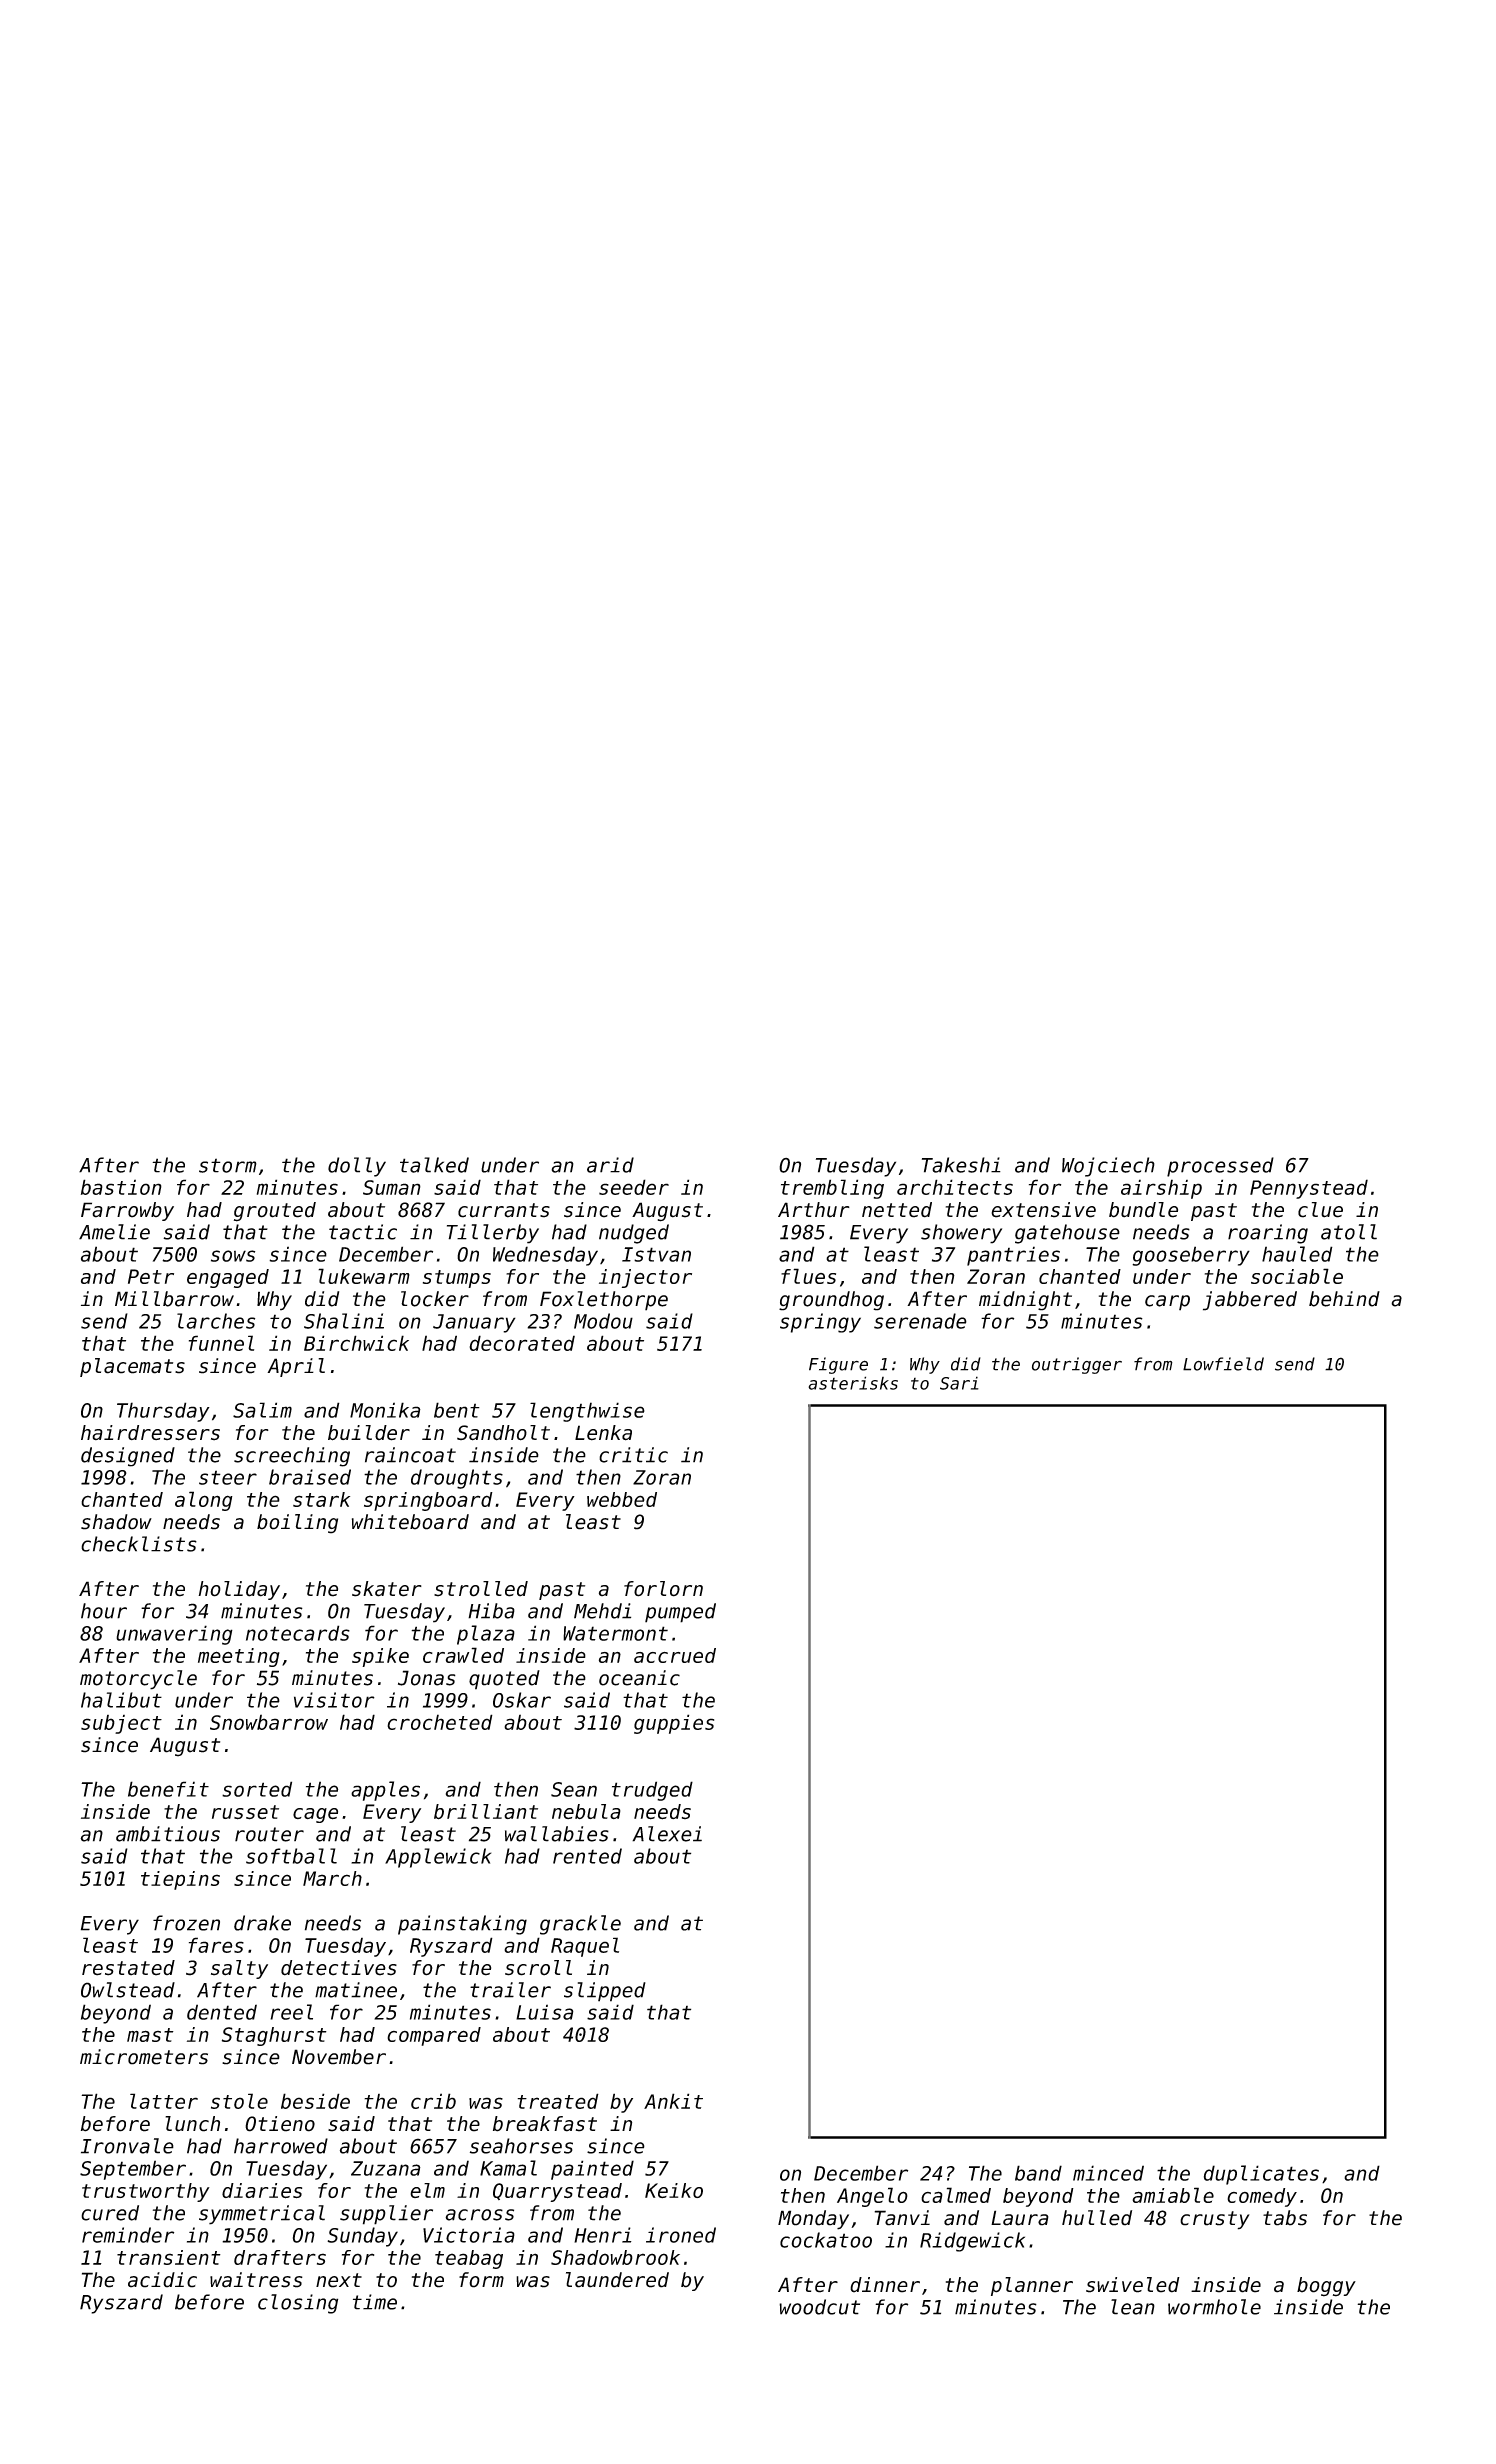 This page has height=2464, width=1496. Describe the element at coordinates (838, 1365) in the page. I see `Figure` at that location.
